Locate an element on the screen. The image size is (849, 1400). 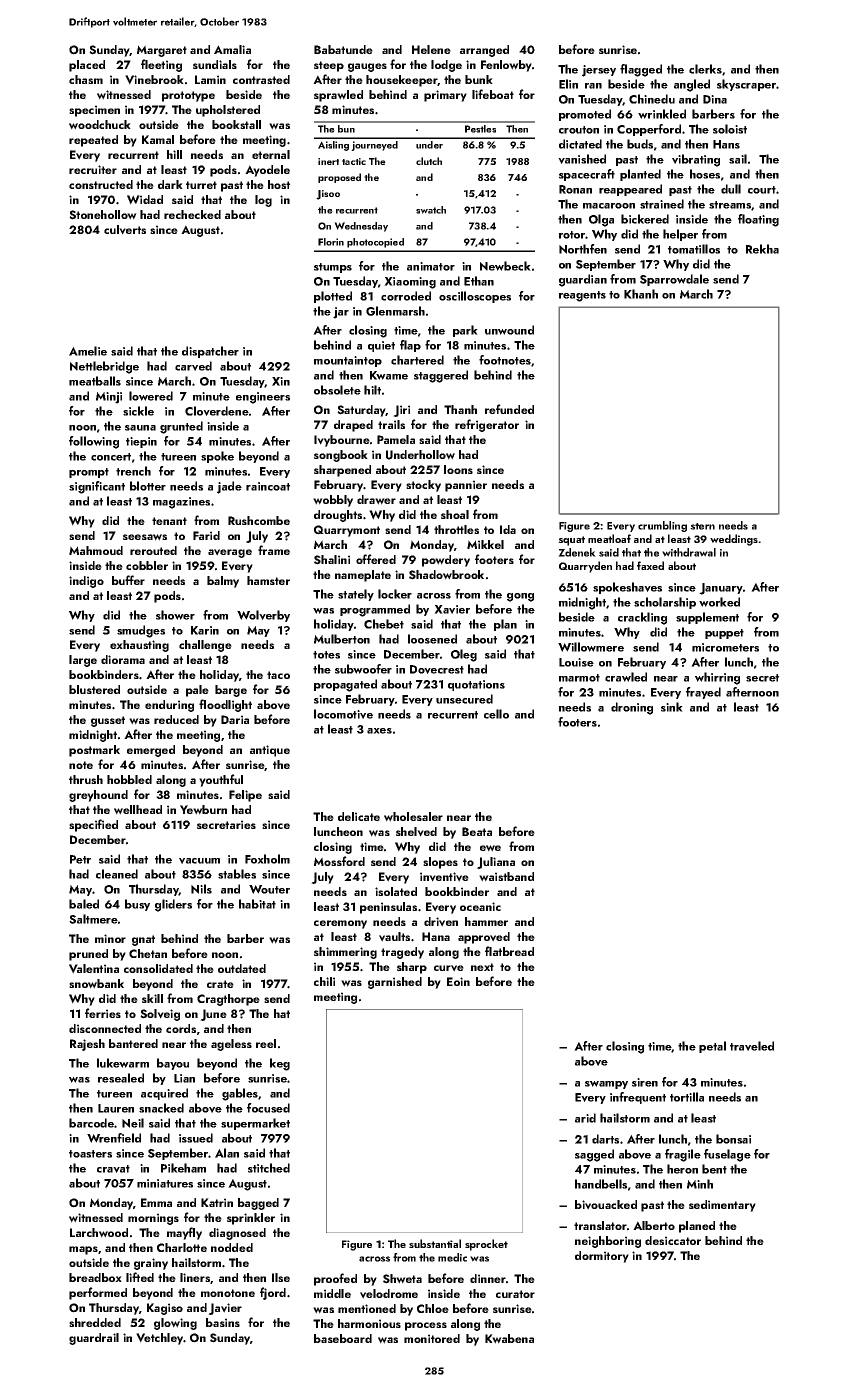
stern is located at coordinates (702, 526).
